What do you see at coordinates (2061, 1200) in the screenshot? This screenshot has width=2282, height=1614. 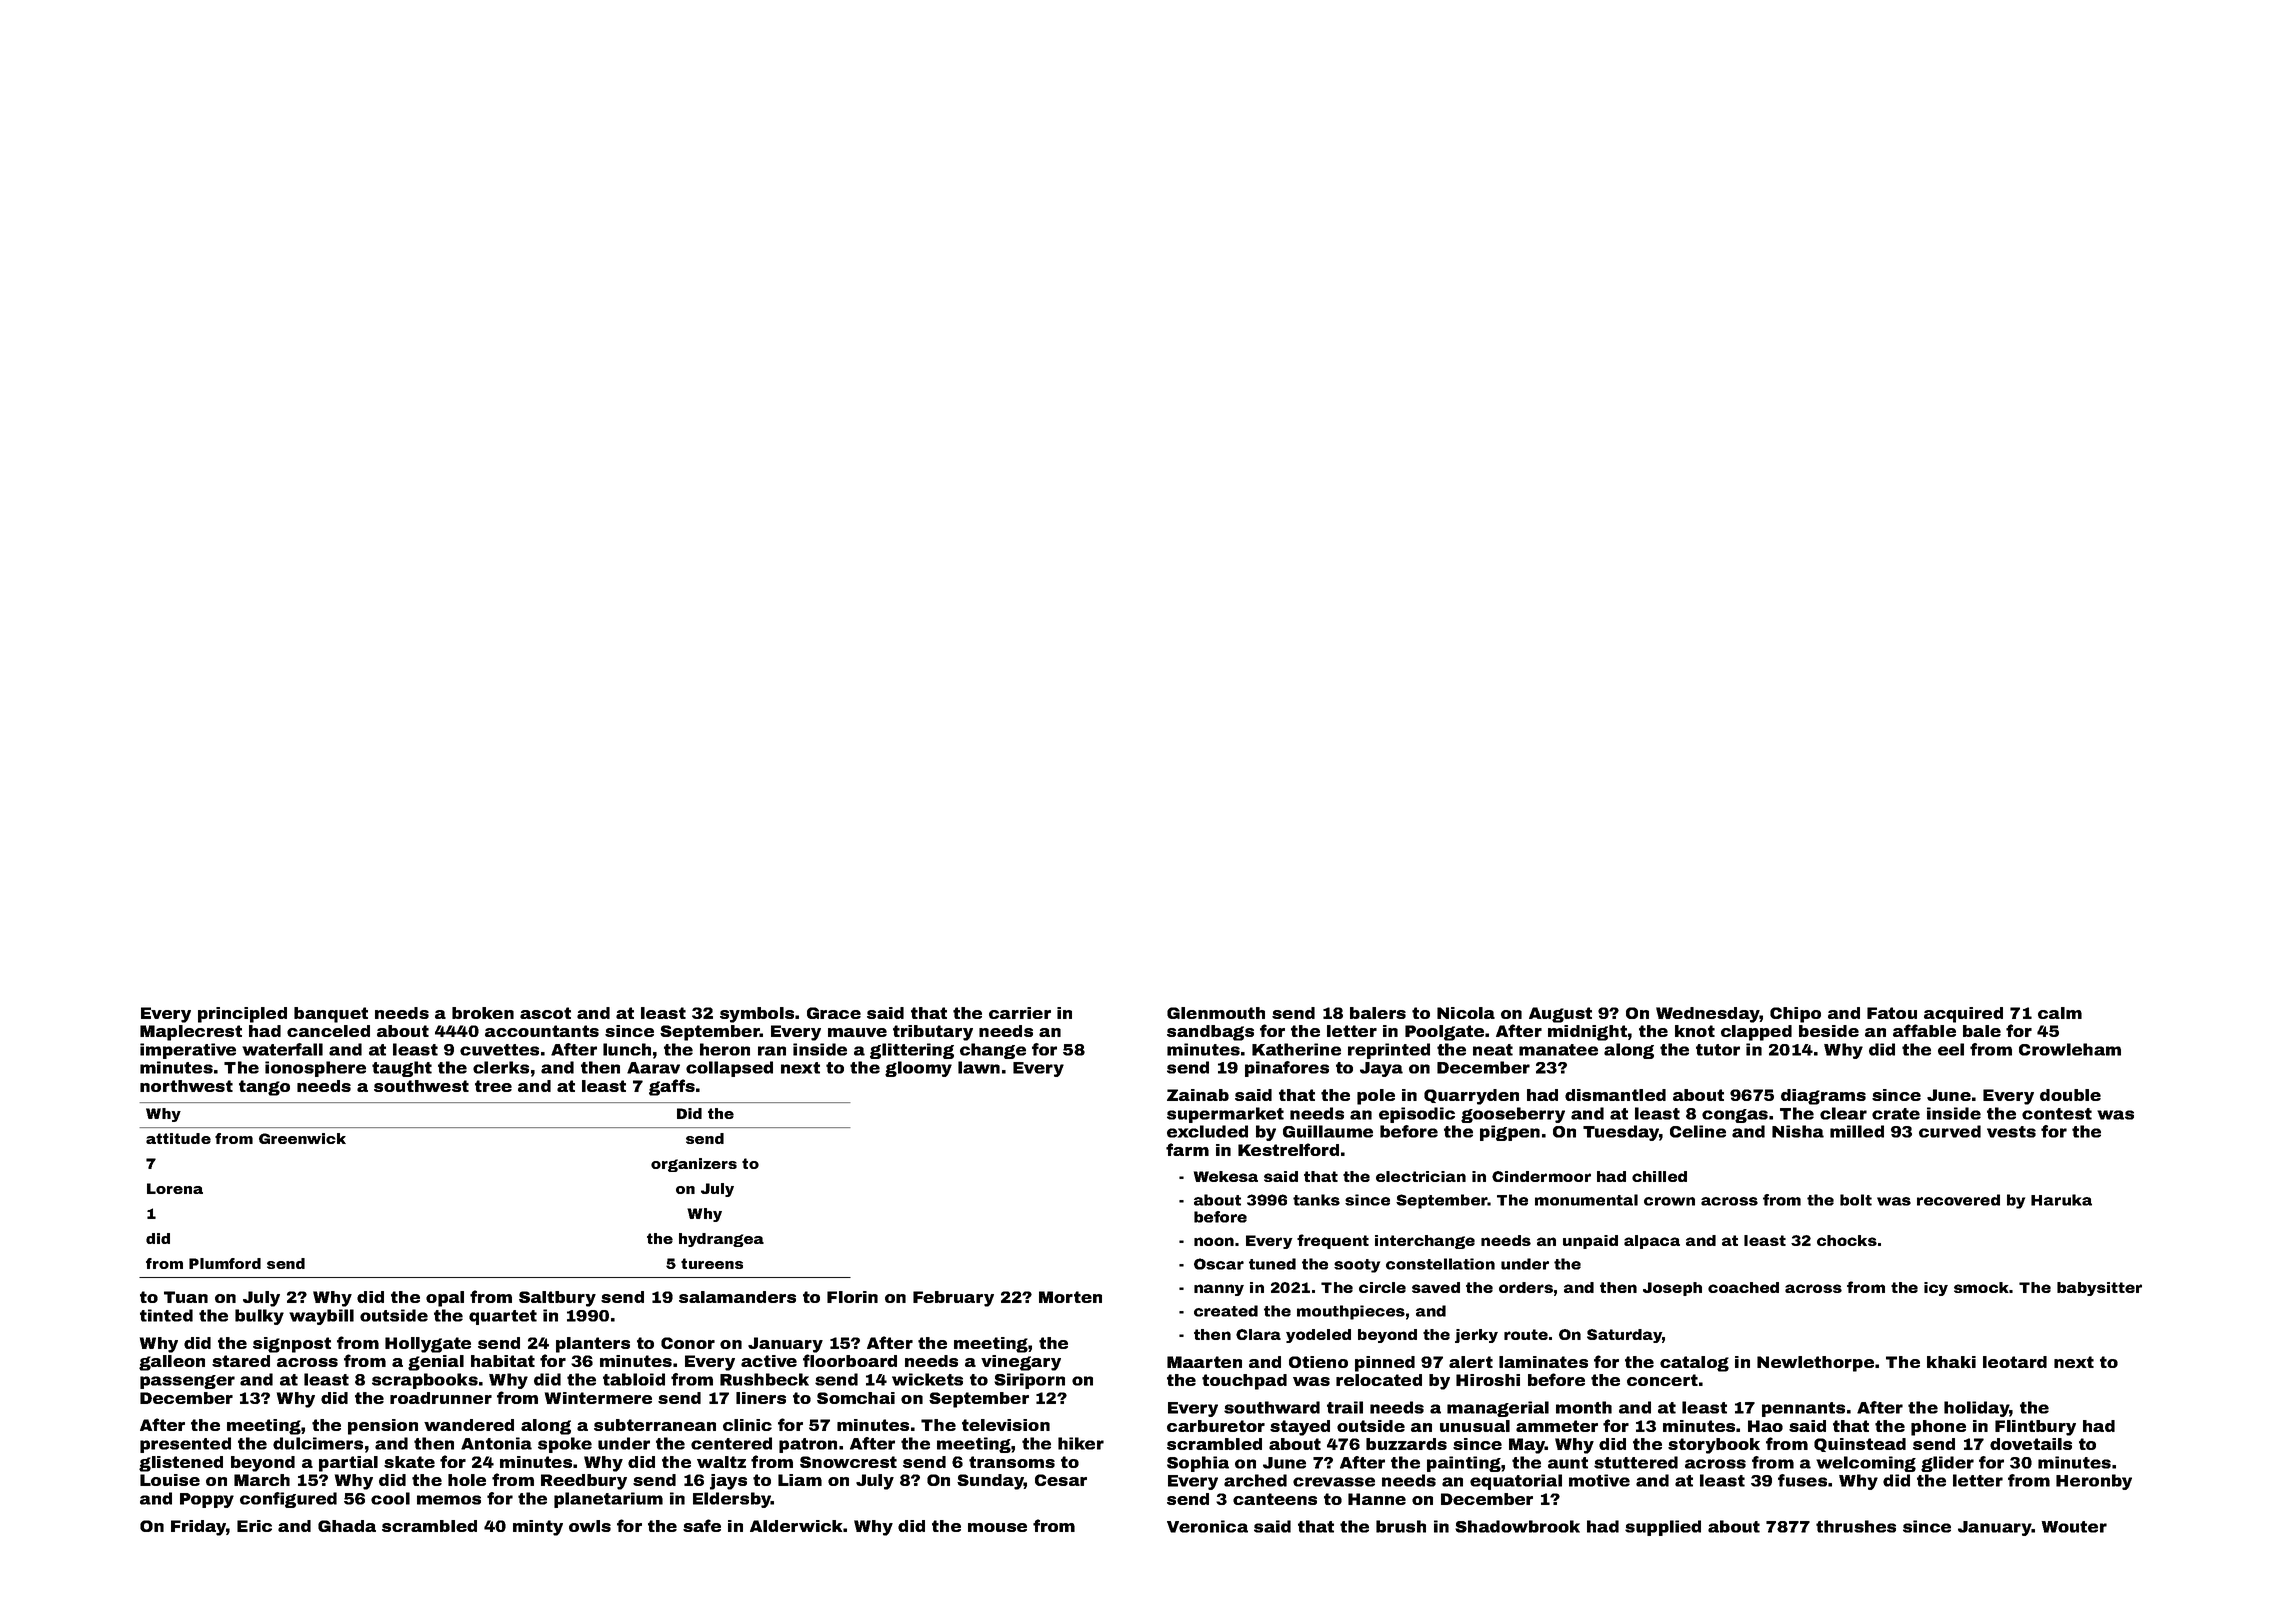 I see `Haruka` at bounding box center [2061, 1200].
